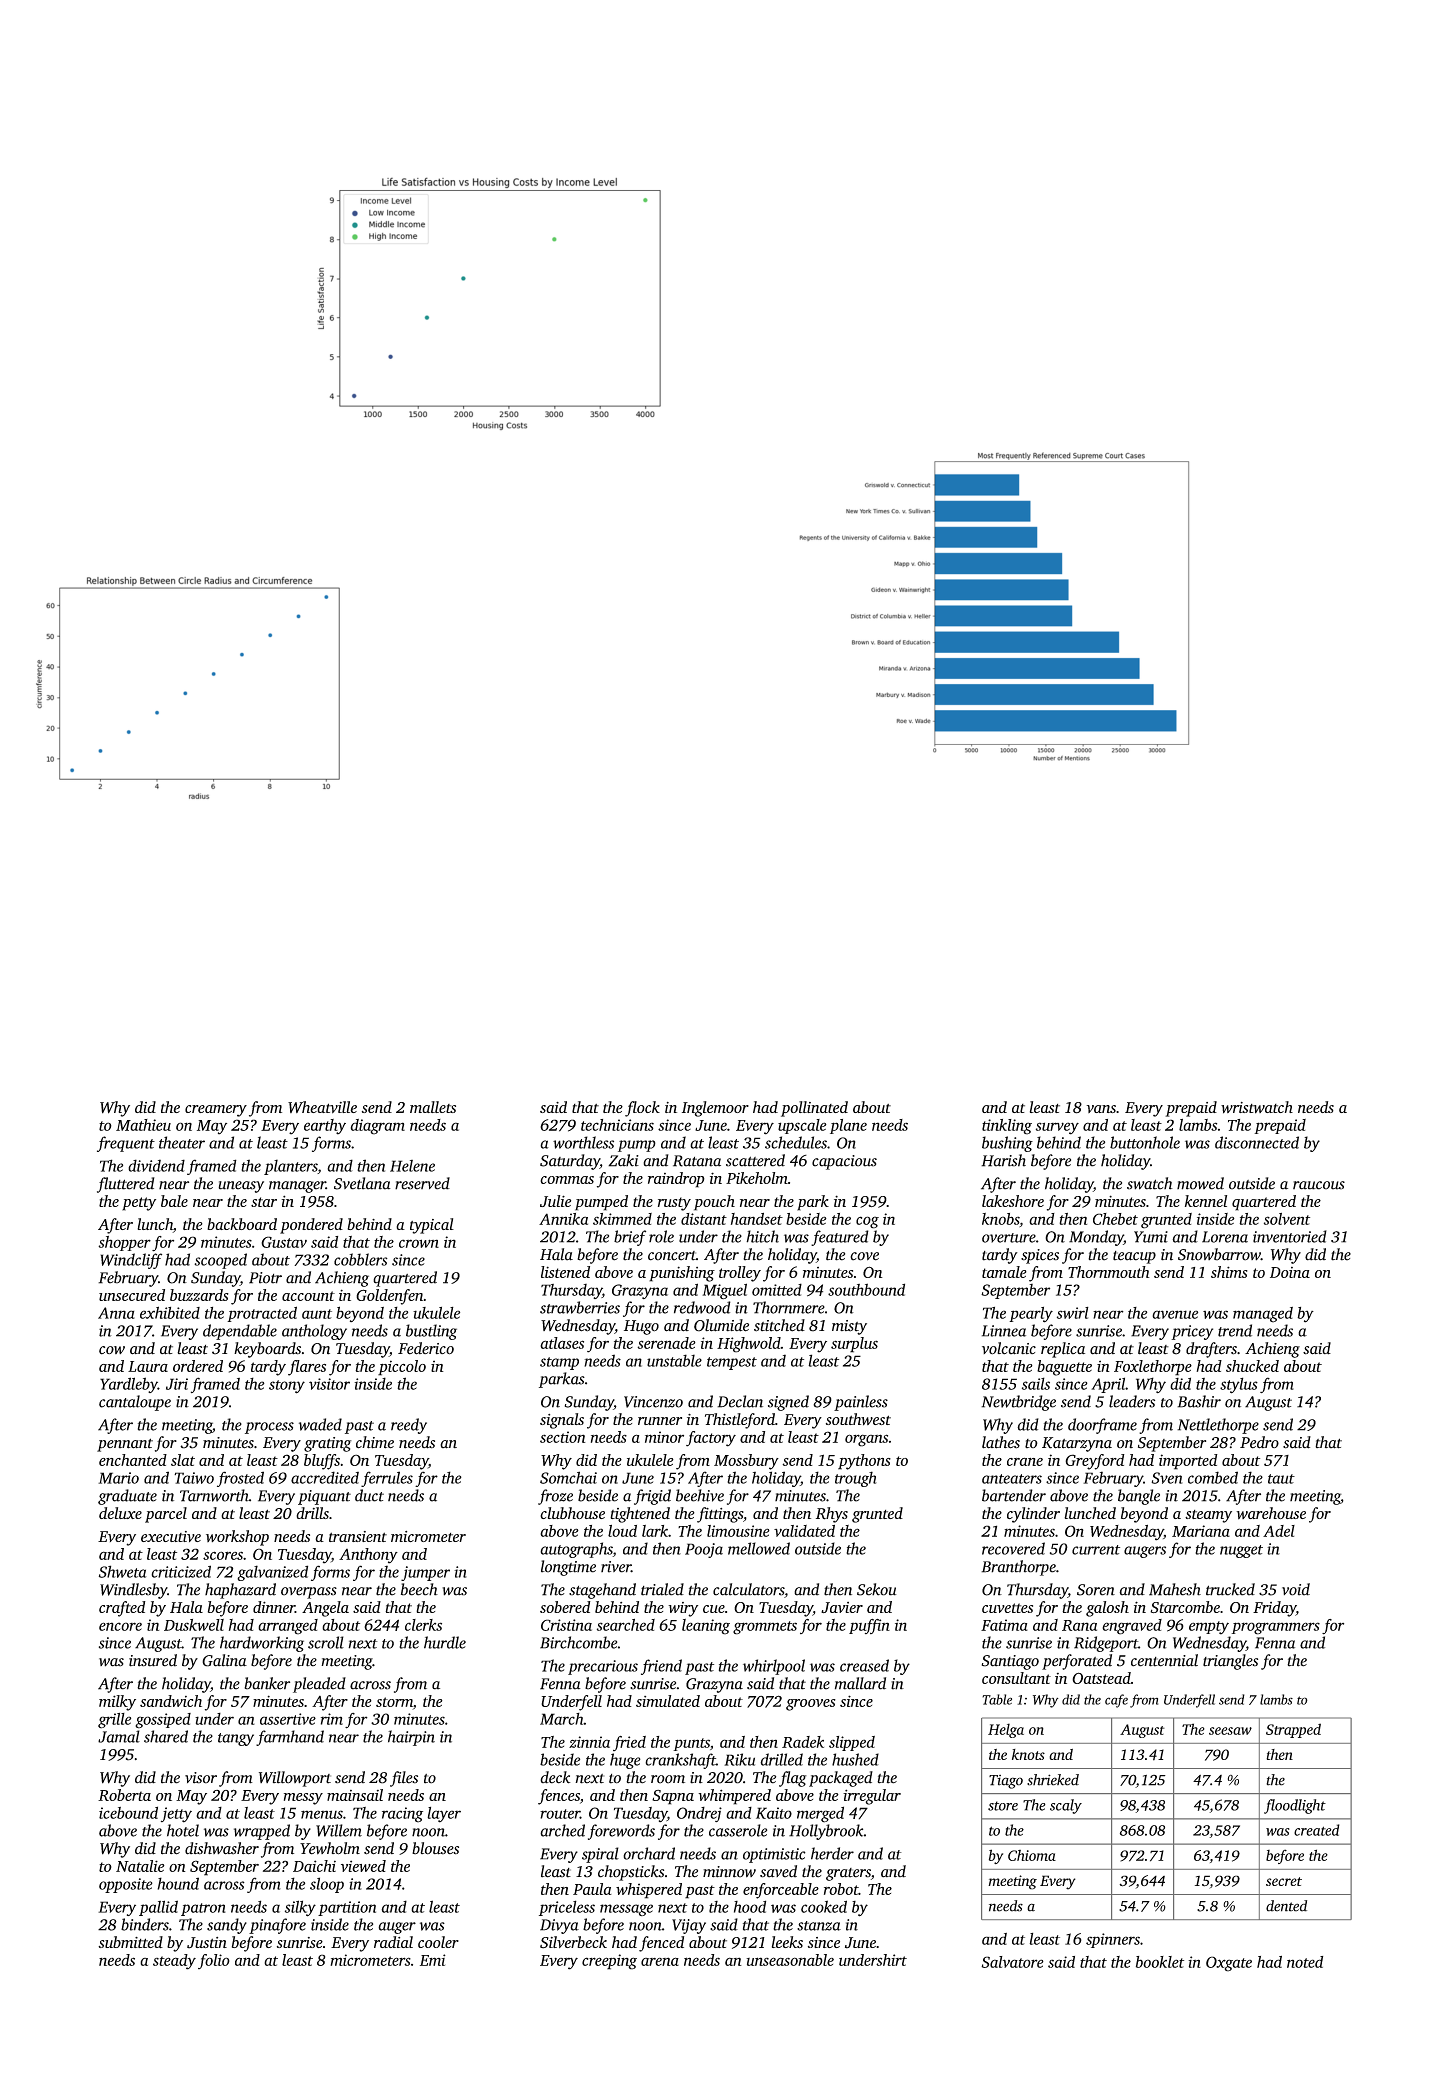 The height and width of the page is (2100, 1450). What do you see at coordinates (1263, 1315) in the page?
I see `managed` at bounding box center [1263, 1315].
